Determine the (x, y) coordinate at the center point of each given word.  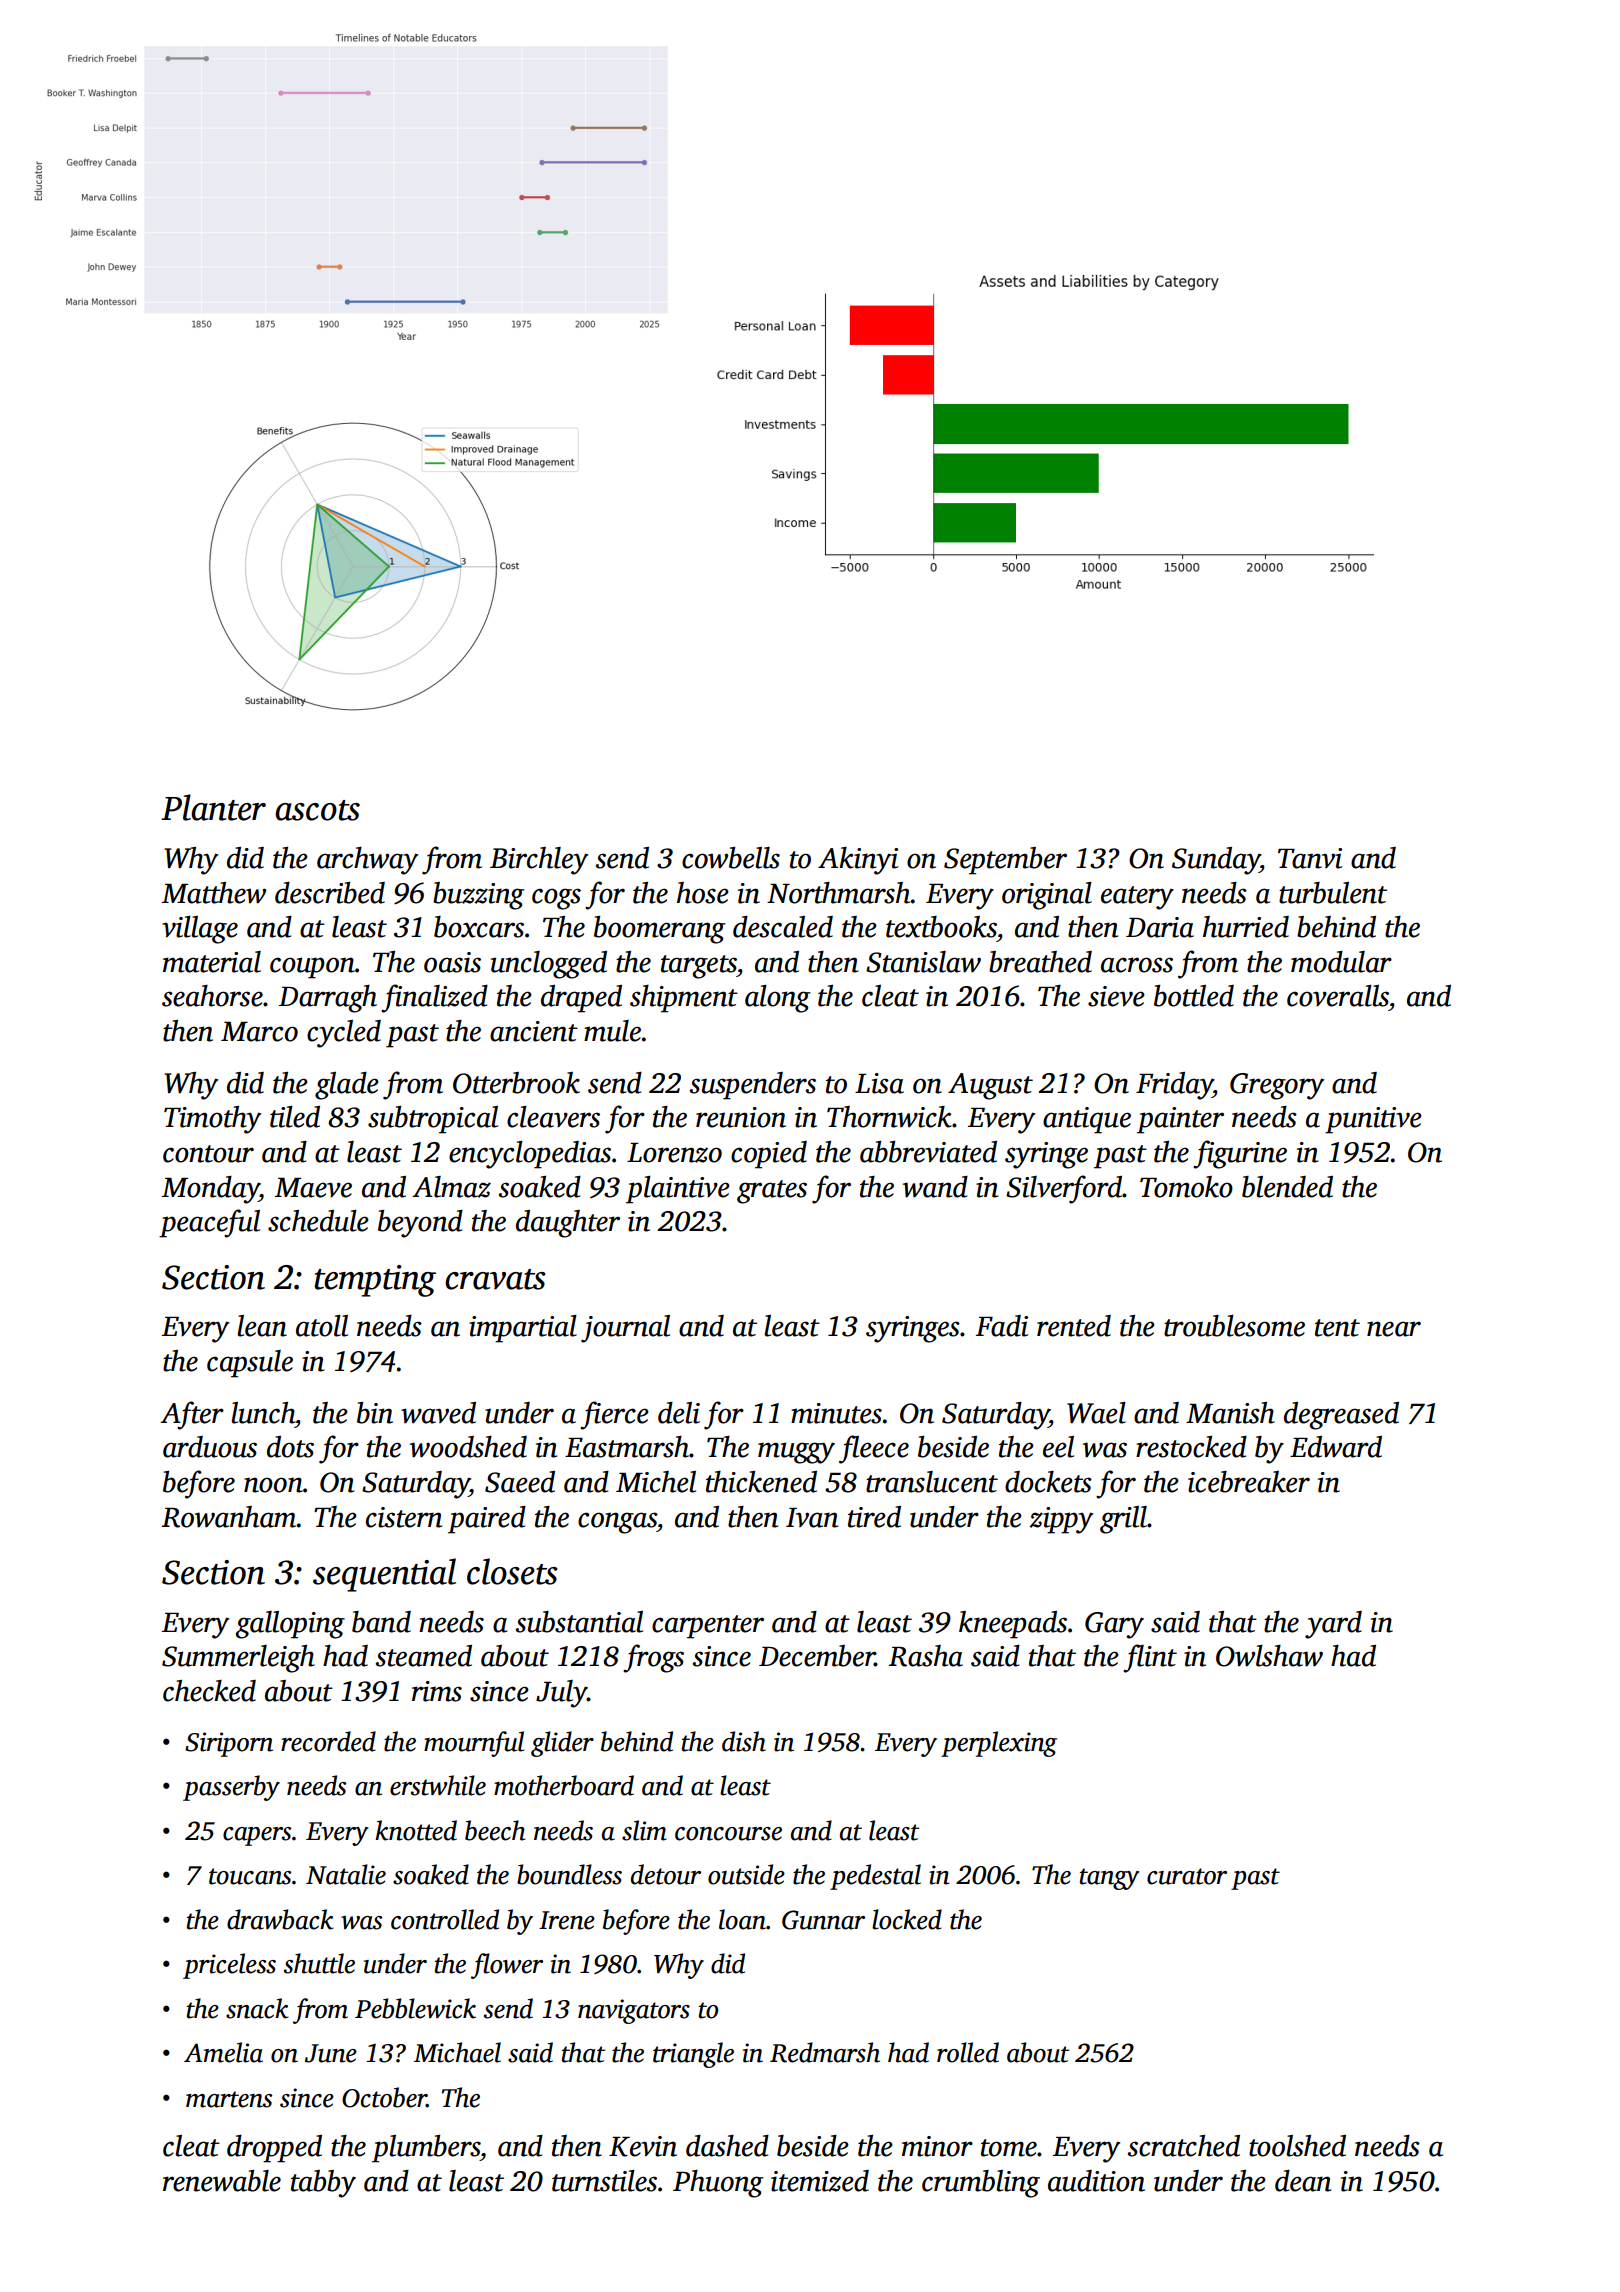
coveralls (1338, 996)
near (1394, 1329)
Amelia (223, 2052)
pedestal (875, 1877)
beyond (420, 1224)
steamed (423, 1656)
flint (1150, 1658)
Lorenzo (674, 1153)
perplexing (999, 1744)
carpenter (708, 1627)
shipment (684, 999)
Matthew (214, 893)
